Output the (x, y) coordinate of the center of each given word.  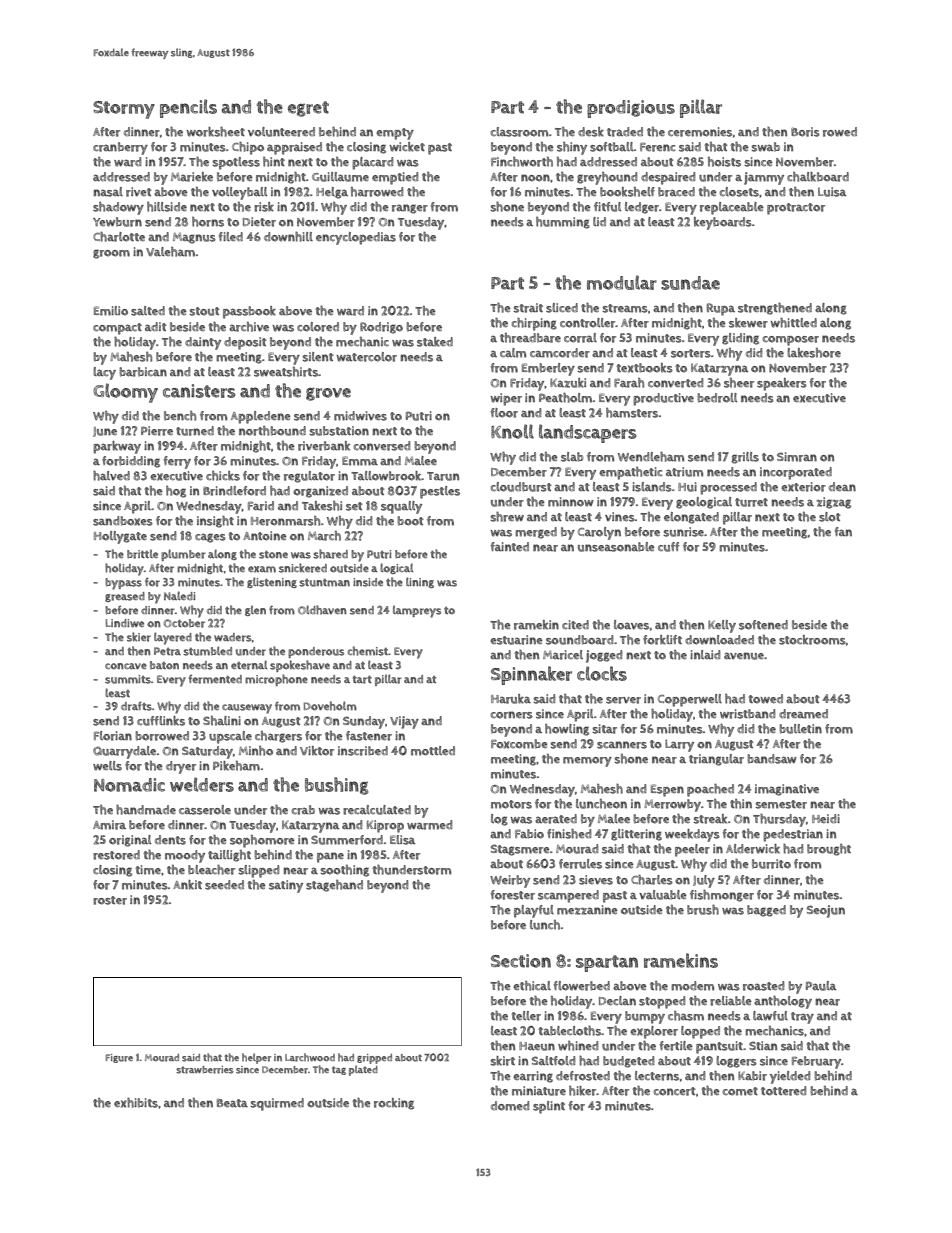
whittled (794, 323)
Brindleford (234, 491)
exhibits (136, 1103)
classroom (520, 132)
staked (435, 342)
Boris (805, 132)
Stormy (124, 110)
